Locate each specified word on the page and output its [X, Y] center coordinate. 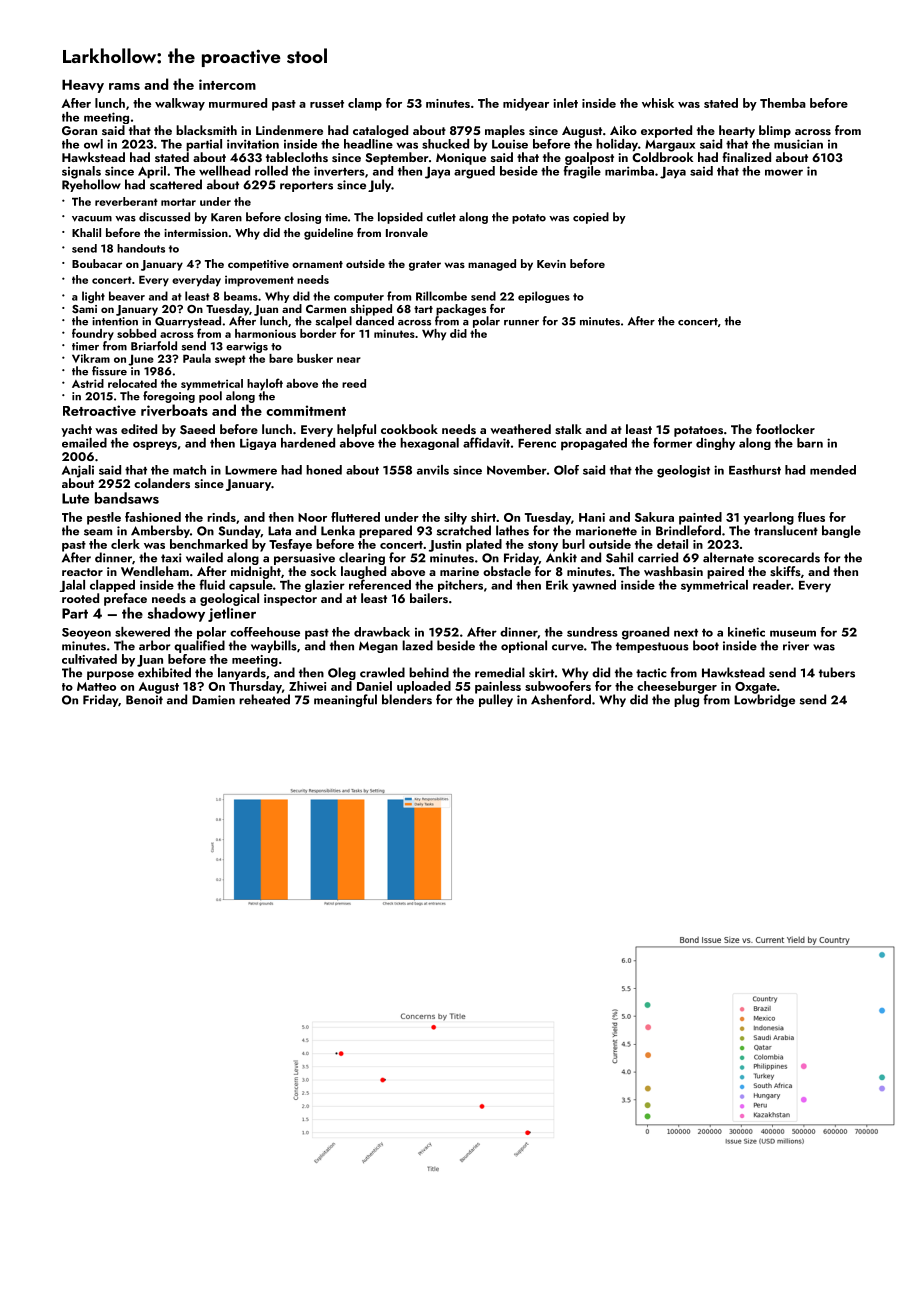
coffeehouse [265, 632]
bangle [841, 531]
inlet [565, 103]
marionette [606, 531]
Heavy [83, 86]
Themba [783, 103]
